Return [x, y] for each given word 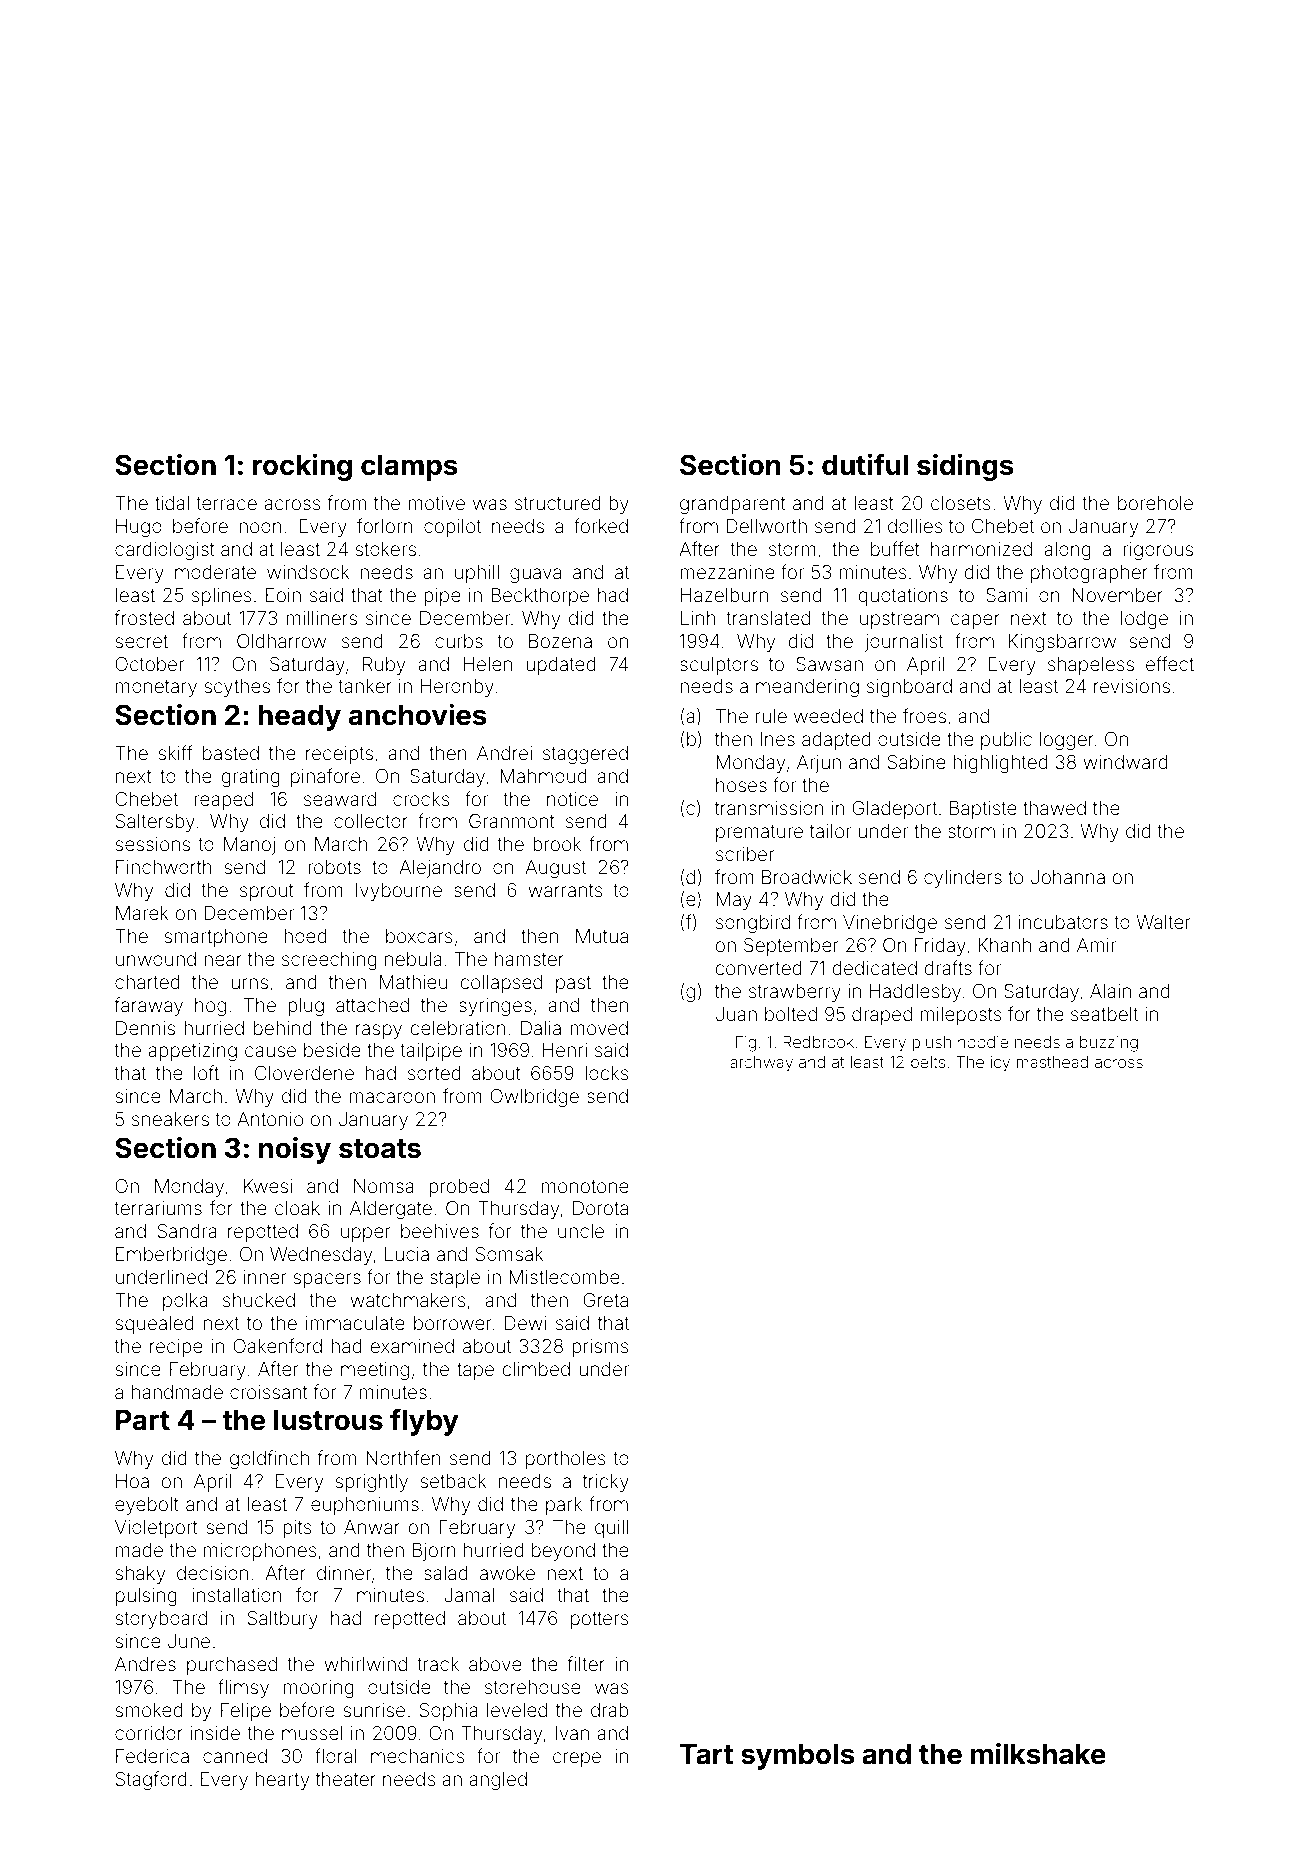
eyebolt [147, 1506]
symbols [797, 1757]
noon [260, 527]
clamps [409, 468]
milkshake [1038, 1754]
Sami [1006, 595]
